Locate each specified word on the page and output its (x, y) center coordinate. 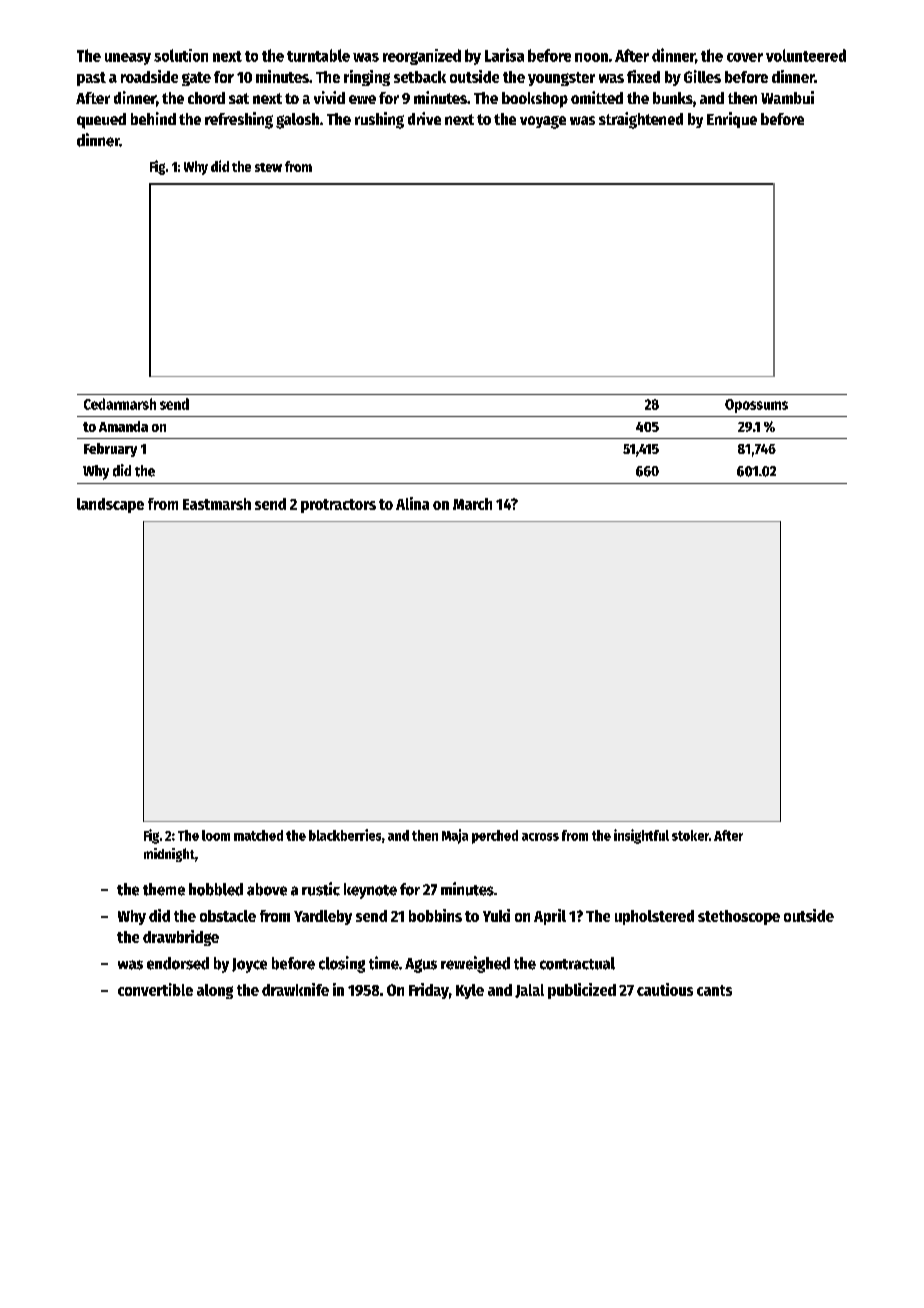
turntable (318, 55)
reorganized (422, 57)
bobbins (435, 915)
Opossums (756, 406)
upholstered (654, 917)
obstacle (228, 916)
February (110, 450)
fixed (643, 76)
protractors (338, 506)
